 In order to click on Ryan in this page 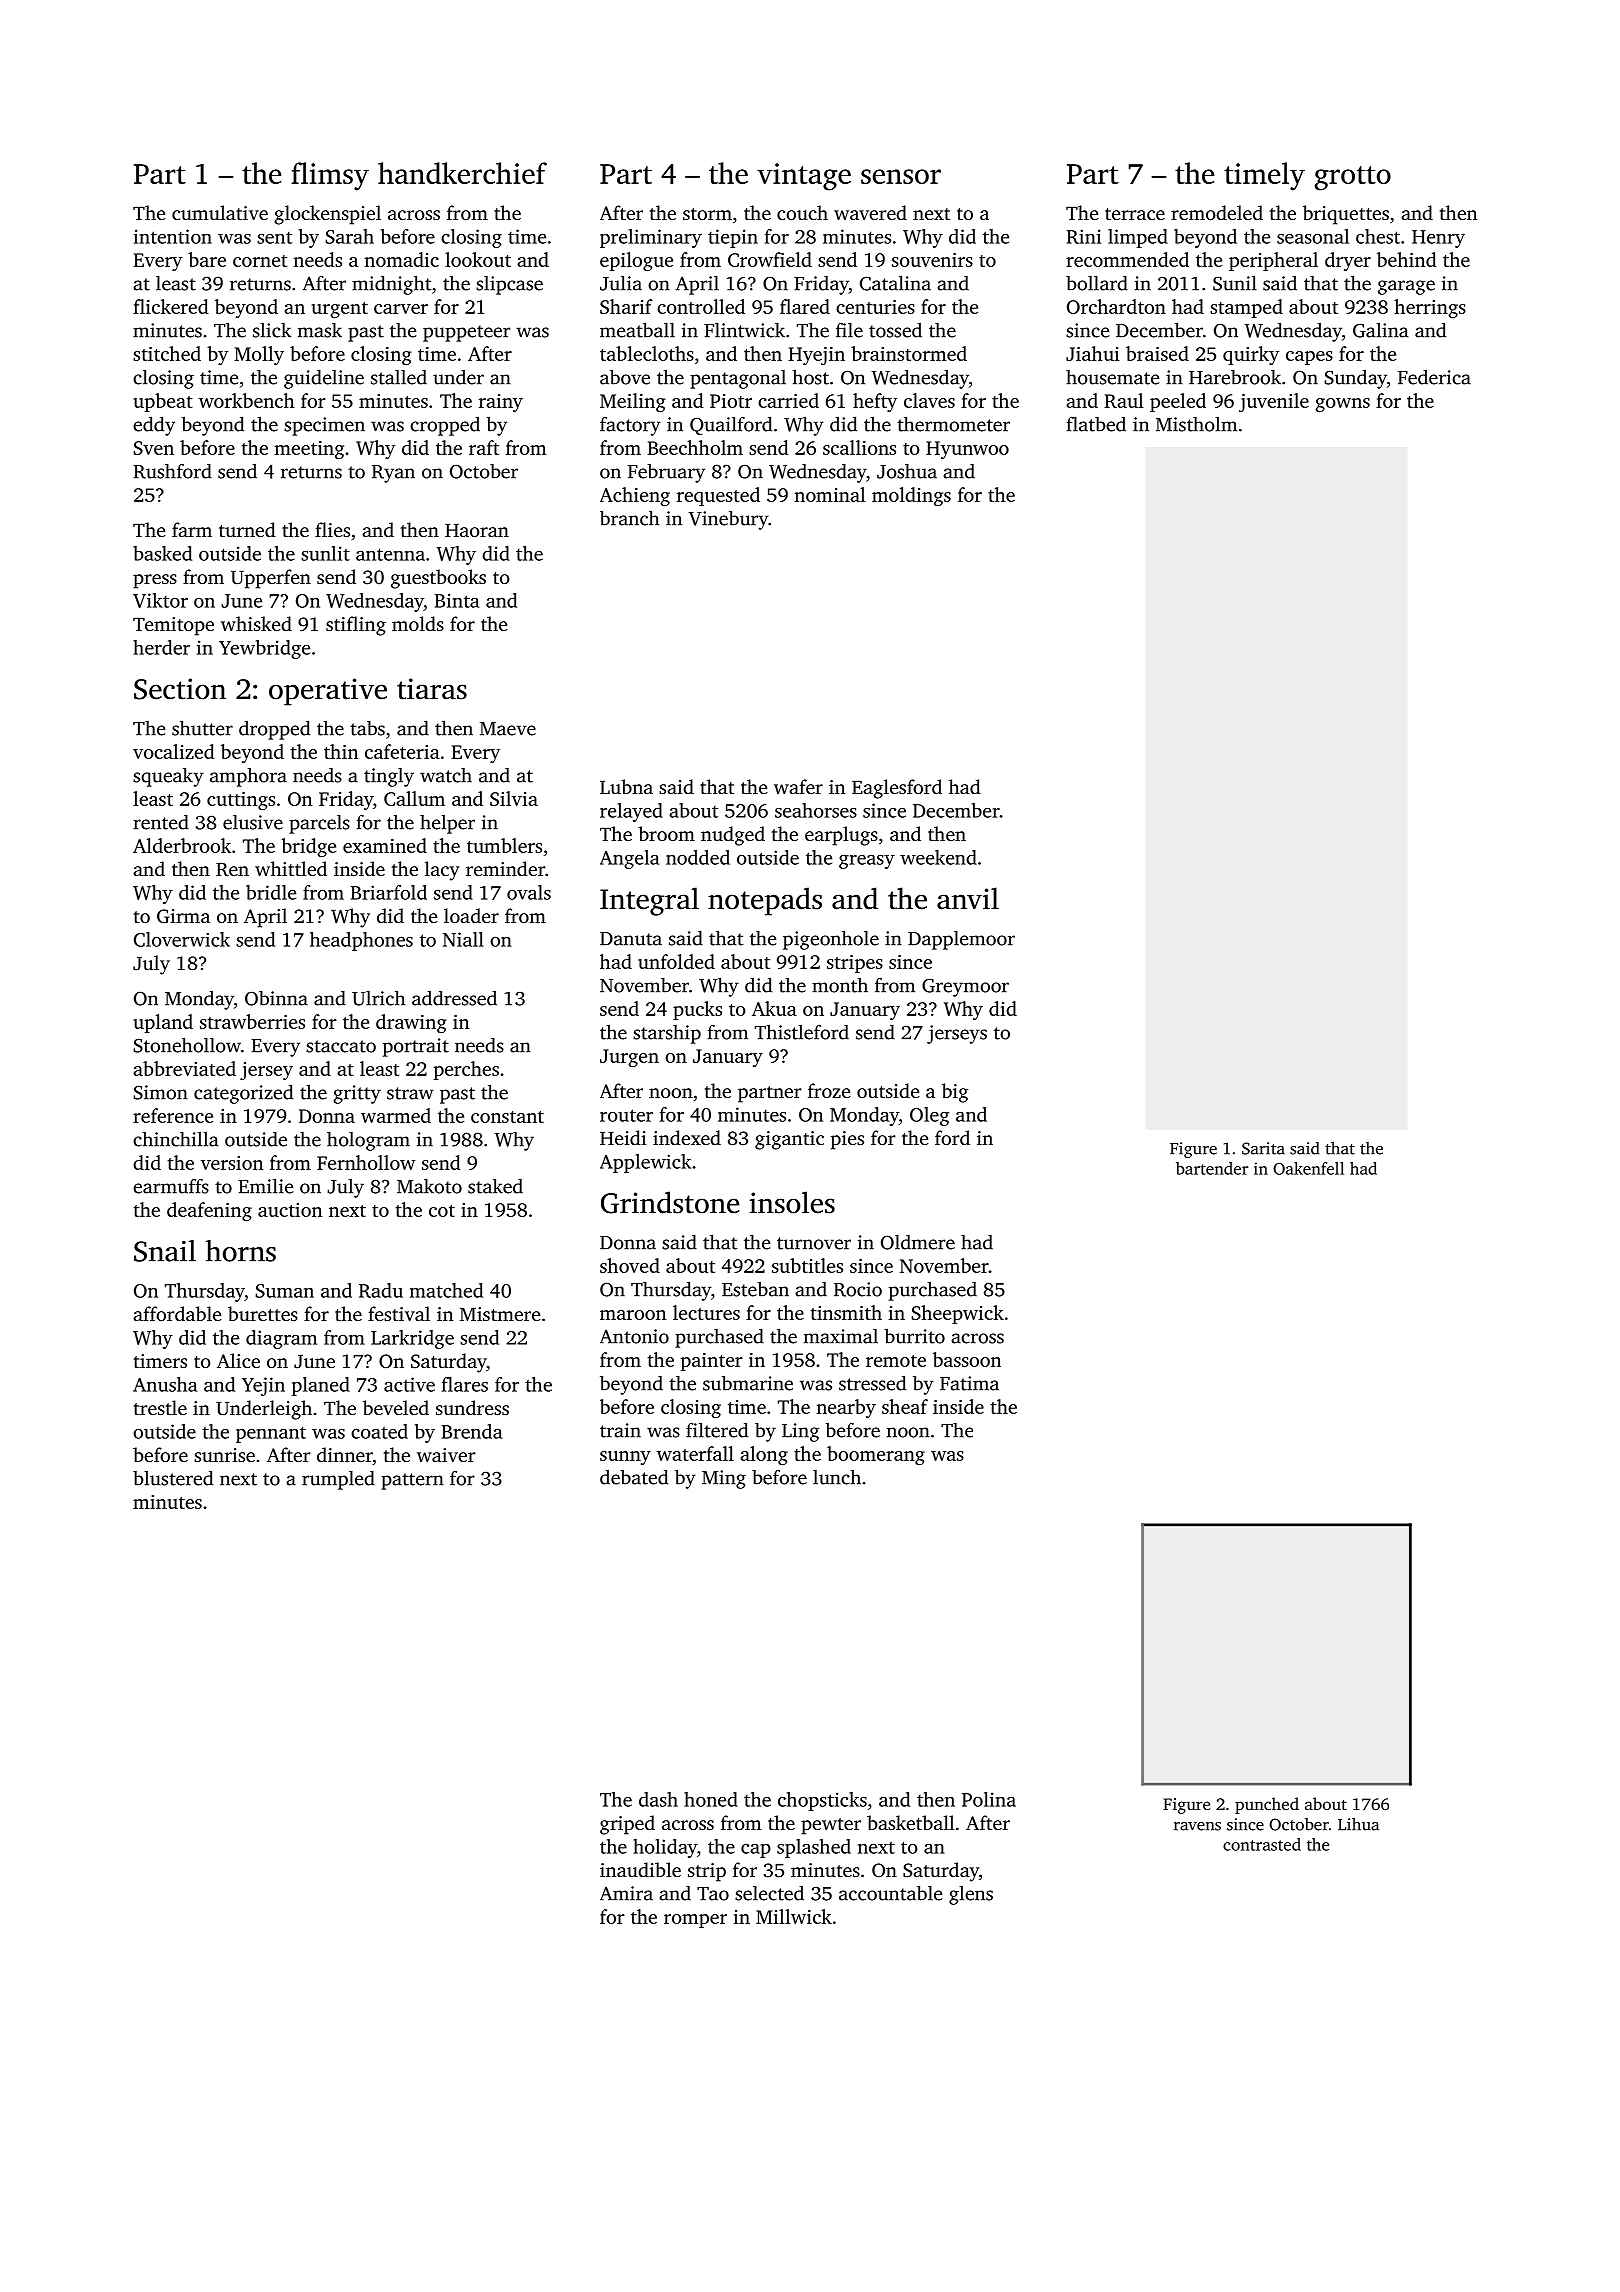, I will do `click(393, 474)`.
